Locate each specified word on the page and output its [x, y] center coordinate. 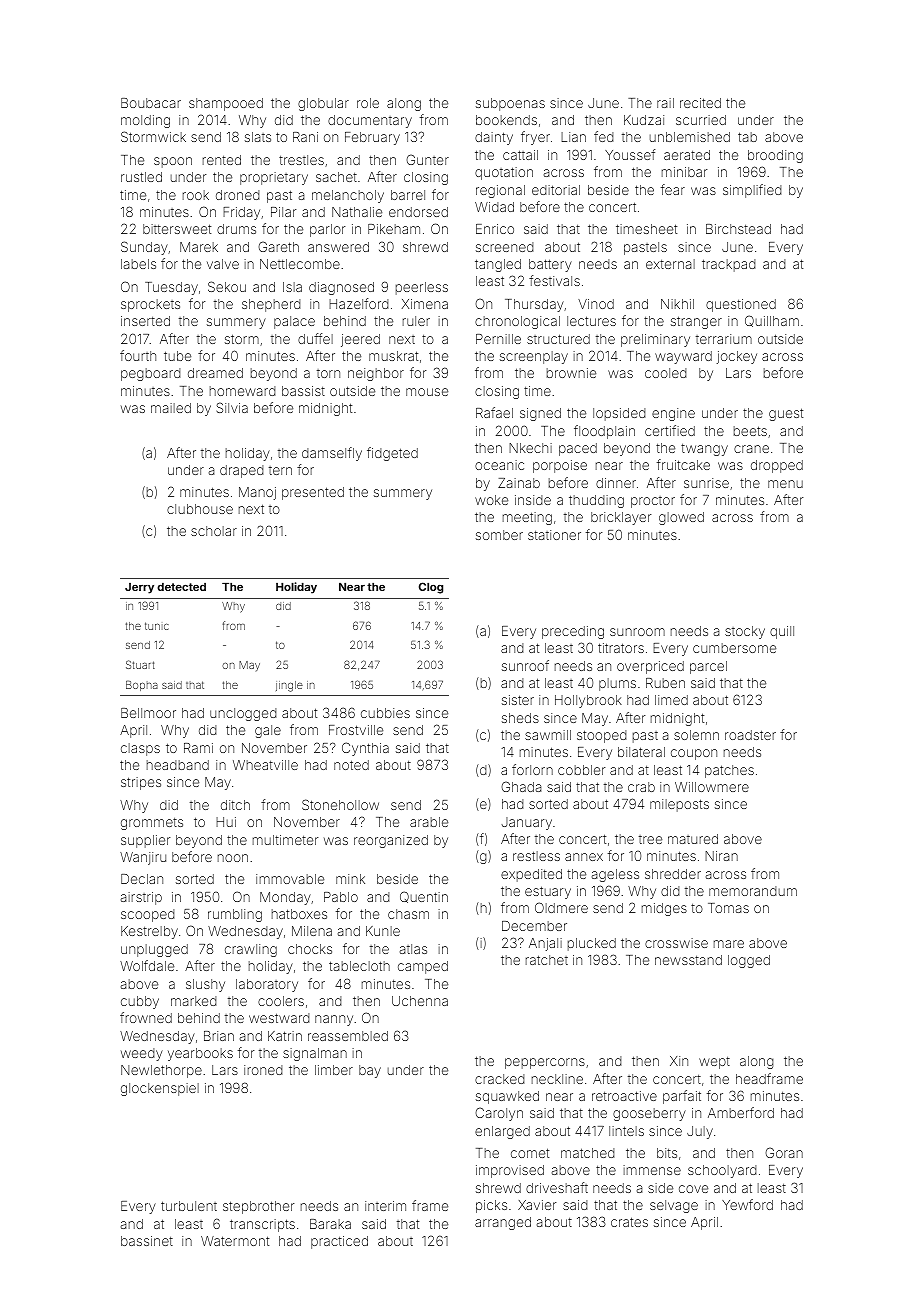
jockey [736, 357]
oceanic [499, 465]
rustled [141, 177]
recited [700, 103]
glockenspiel [160, 1089]
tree [650, 839]
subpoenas [510, 104]
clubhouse [200, 509]
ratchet [547, 960]
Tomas [728, 908]
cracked [500, 1079]
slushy [205, 985]
